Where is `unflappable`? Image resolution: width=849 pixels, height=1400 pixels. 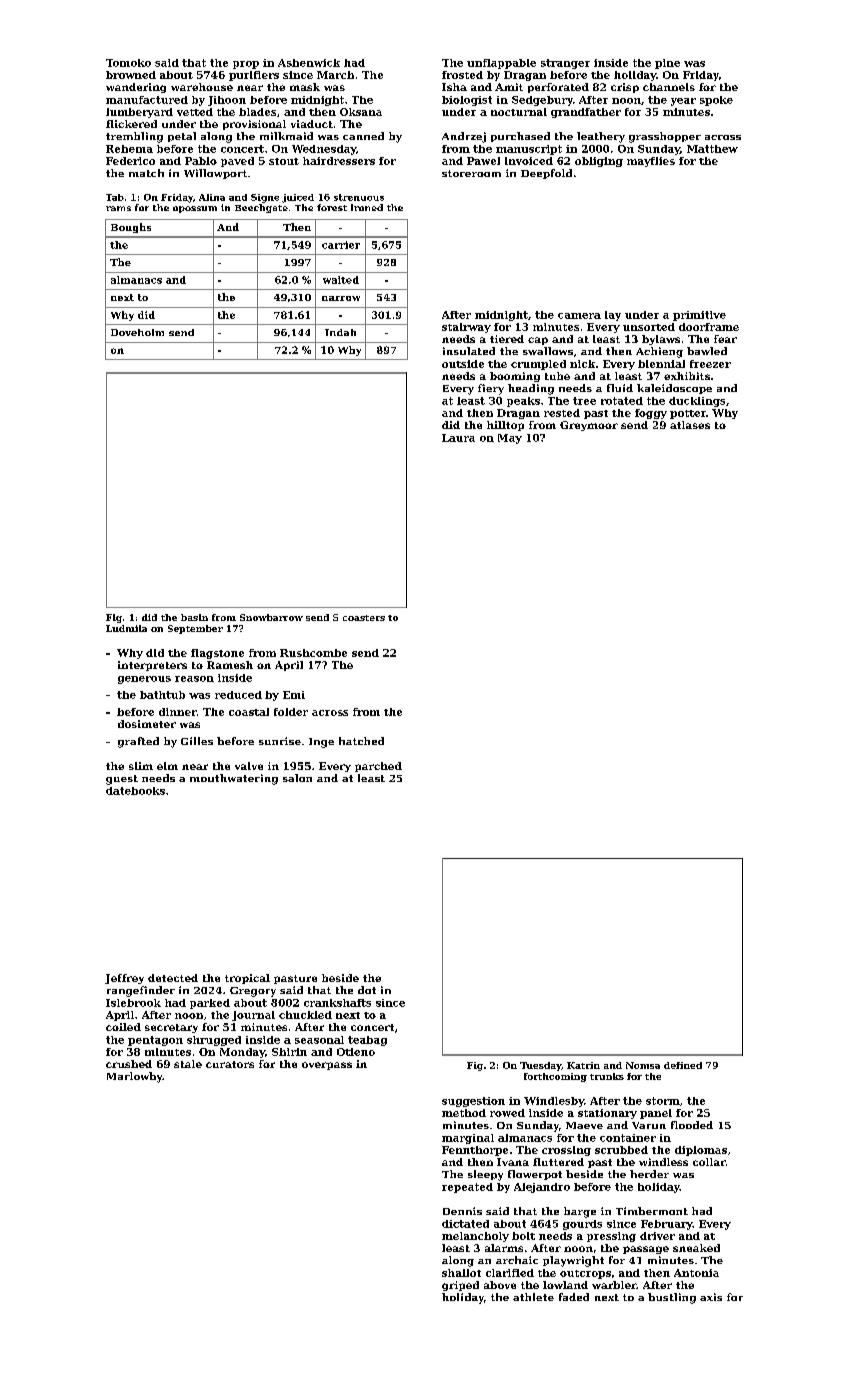 unflappable is located at coordinates (501, 64).
